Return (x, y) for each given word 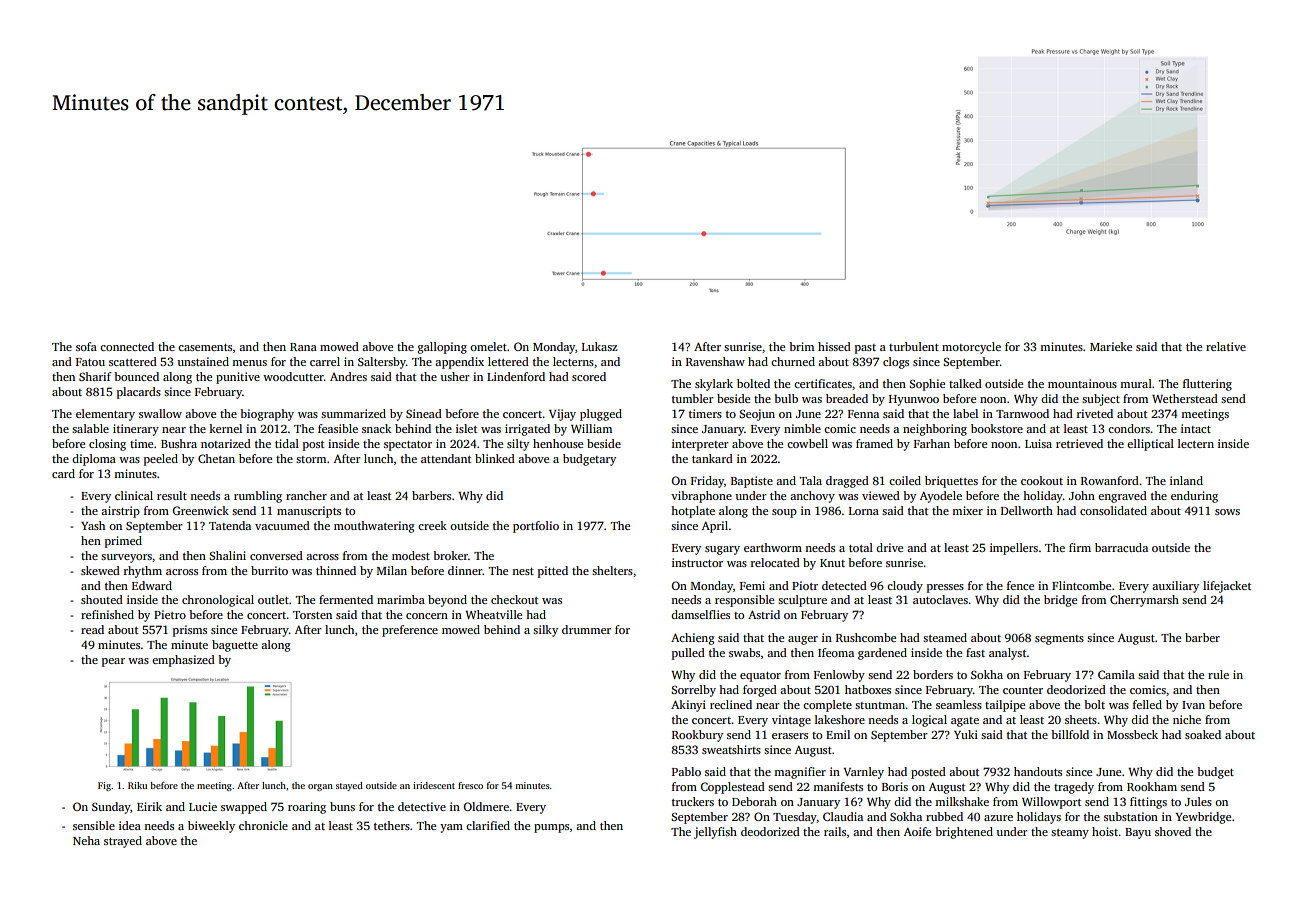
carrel (325, 361)
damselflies (700, 614)
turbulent (914, 346)
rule (1218, 674)
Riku (137, 785)
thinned (336, 570)
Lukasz (599, 346)
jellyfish (715, 833)
